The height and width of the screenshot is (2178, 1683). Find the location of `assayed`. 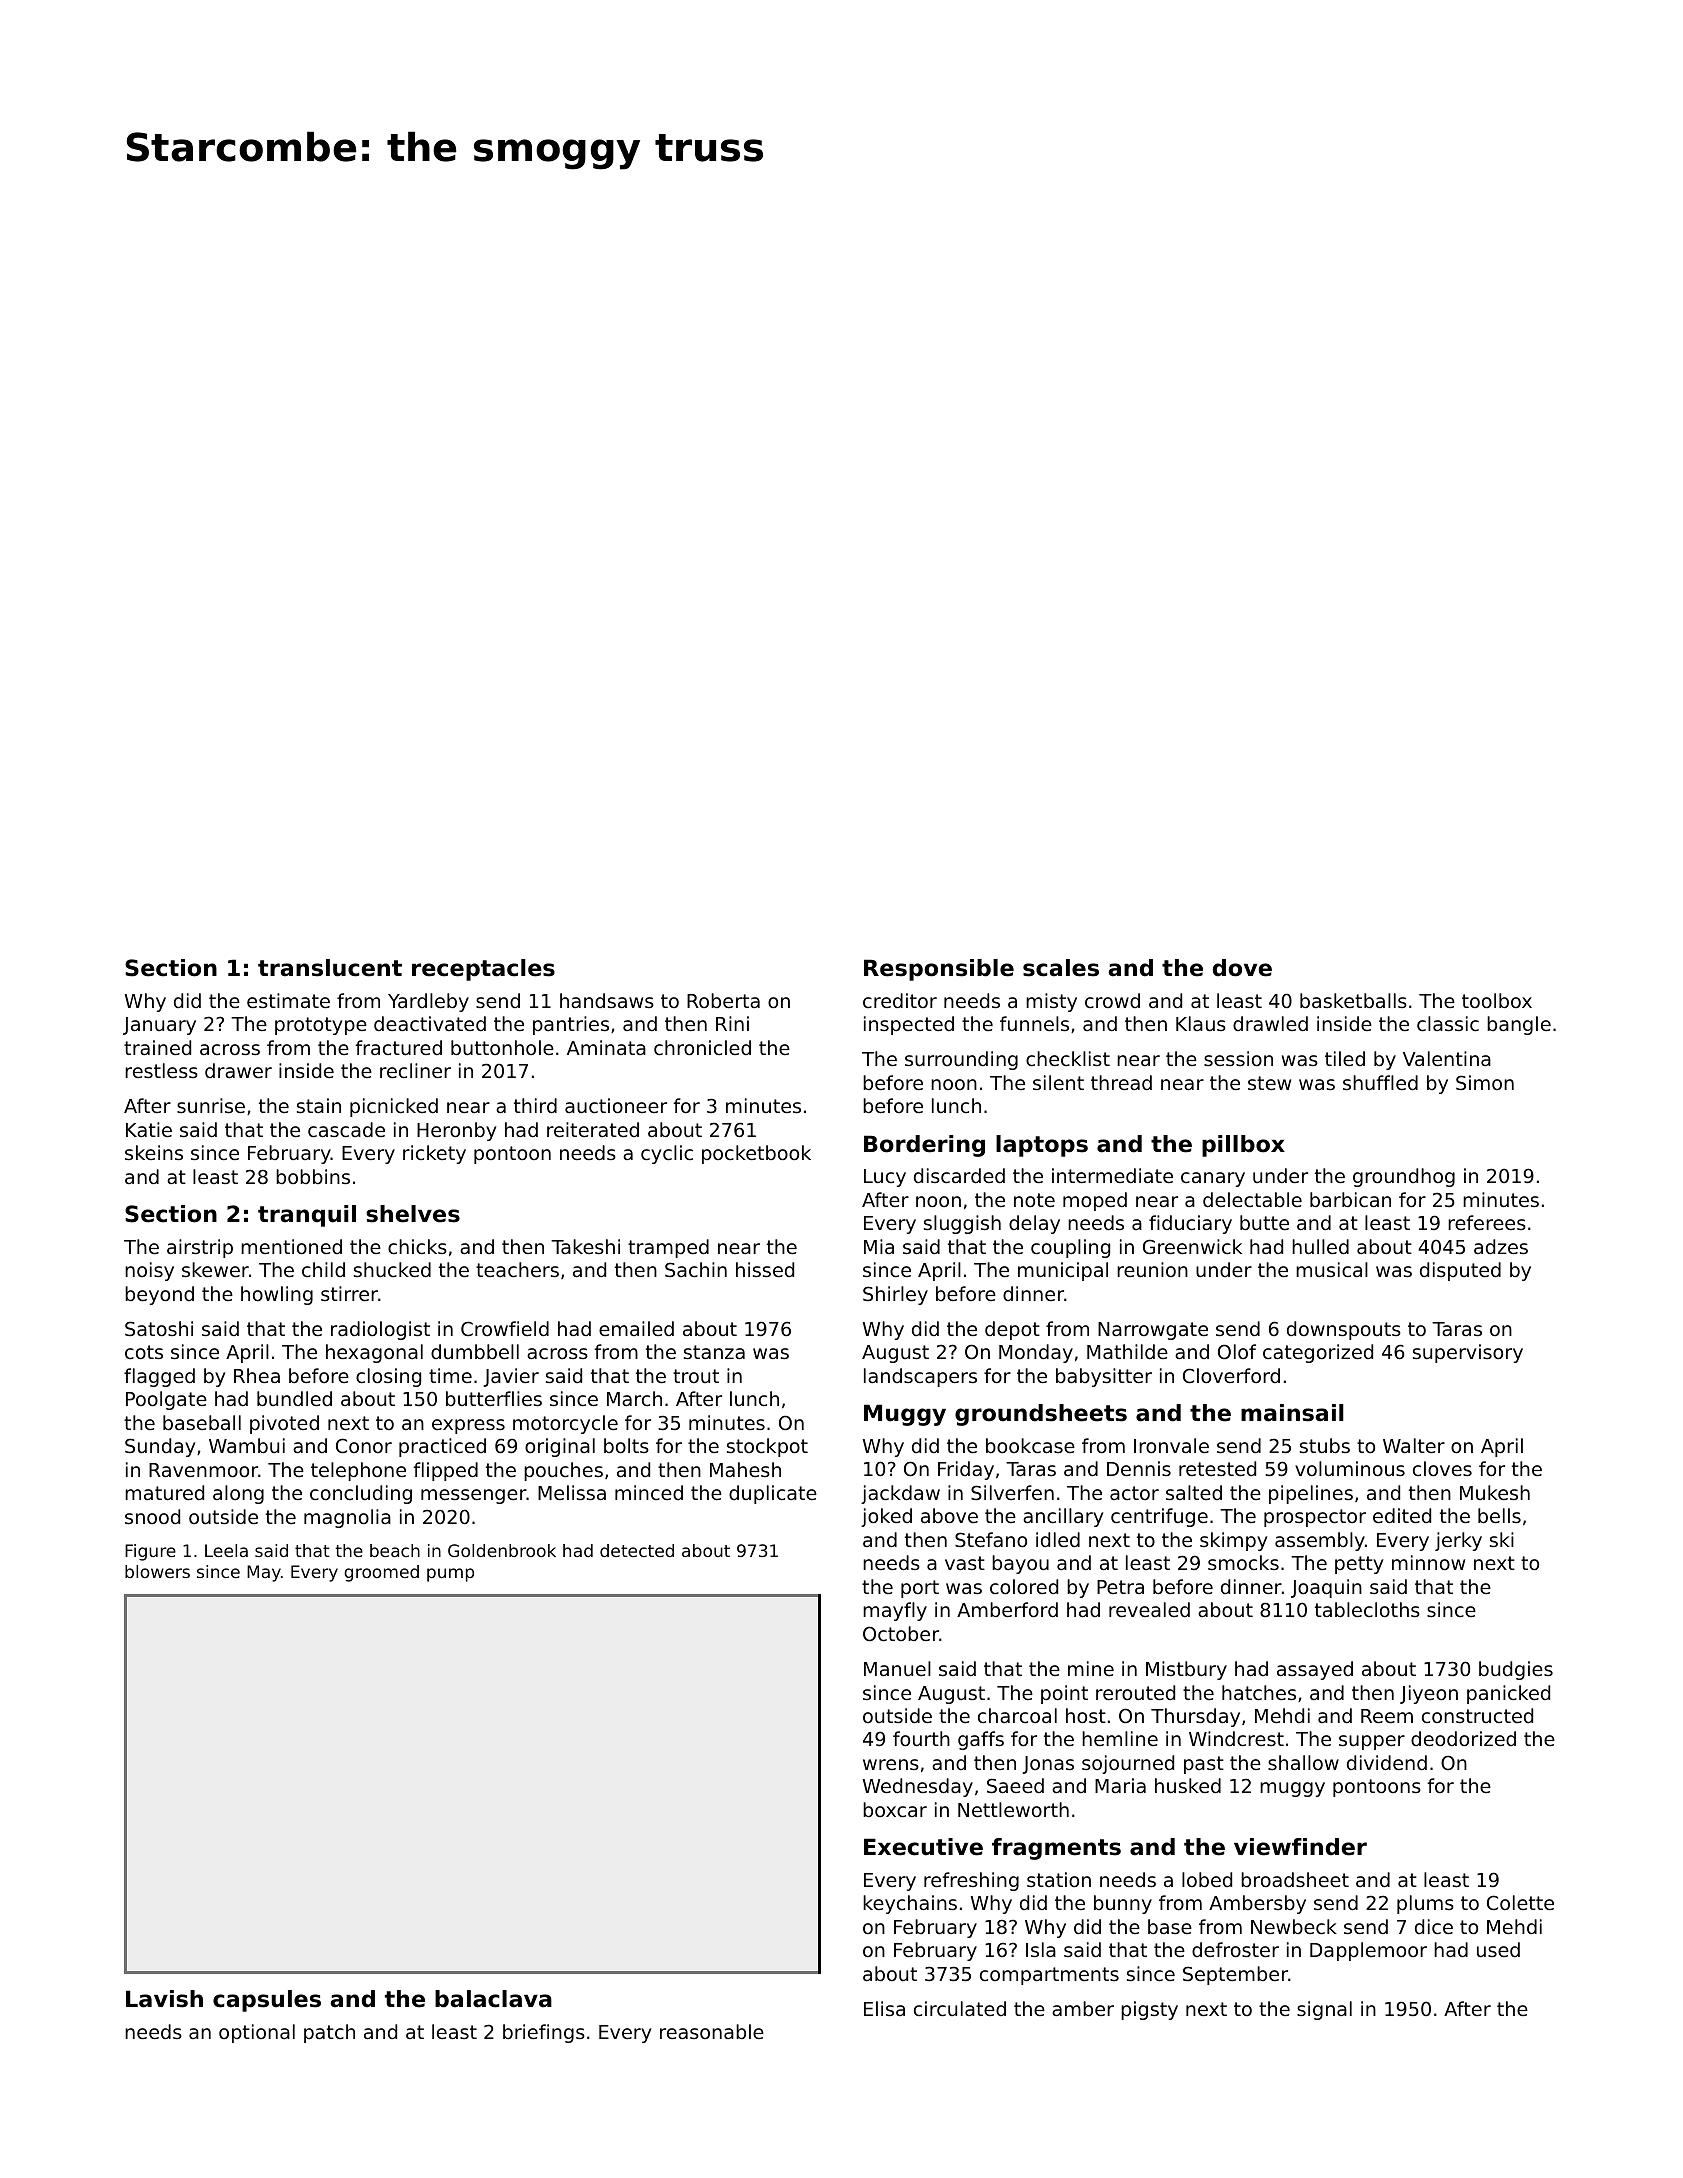

assayed is located at coordinates (1315, 1670).
